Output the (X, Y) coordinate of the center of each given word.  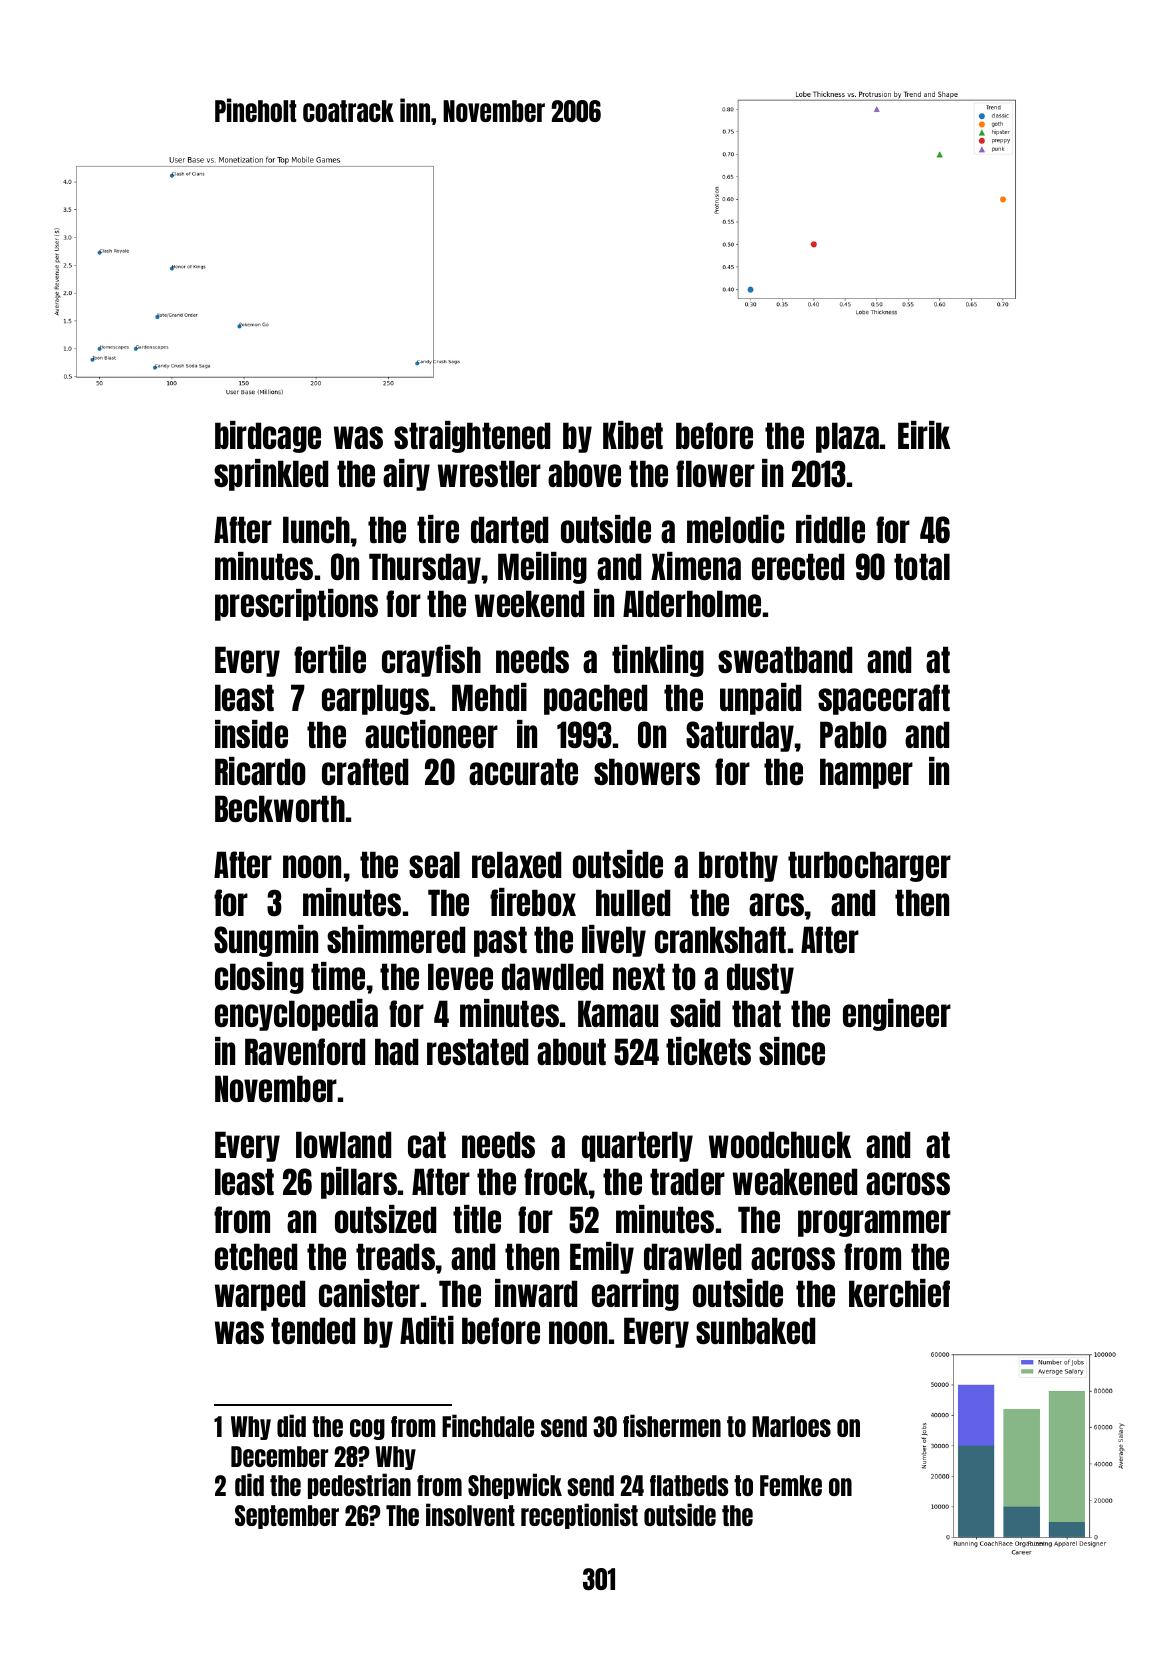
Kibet (633, 435)
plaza (847, 437)
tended (313, 1330)
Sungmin (266, 941)
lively (614, 941)
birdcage (268, 437)
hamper (866, 773)
